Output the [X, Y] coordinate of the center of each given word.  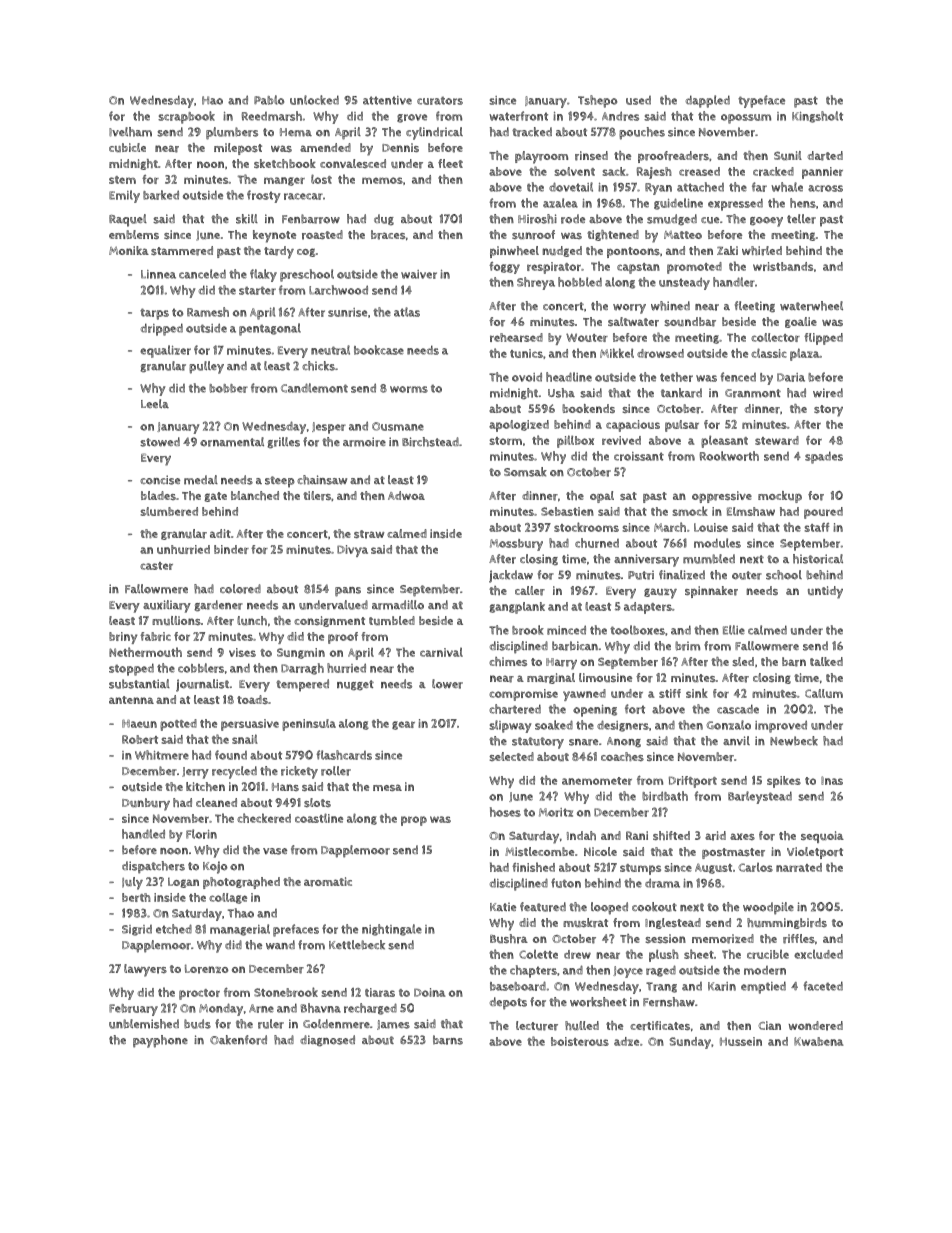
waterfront [518, 116]
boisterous [580, 1041]
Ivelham [130, 132]
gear [403, 725]
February [133, 1010]
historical [818, 559]
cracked [773, 171]
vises [242, 652]
